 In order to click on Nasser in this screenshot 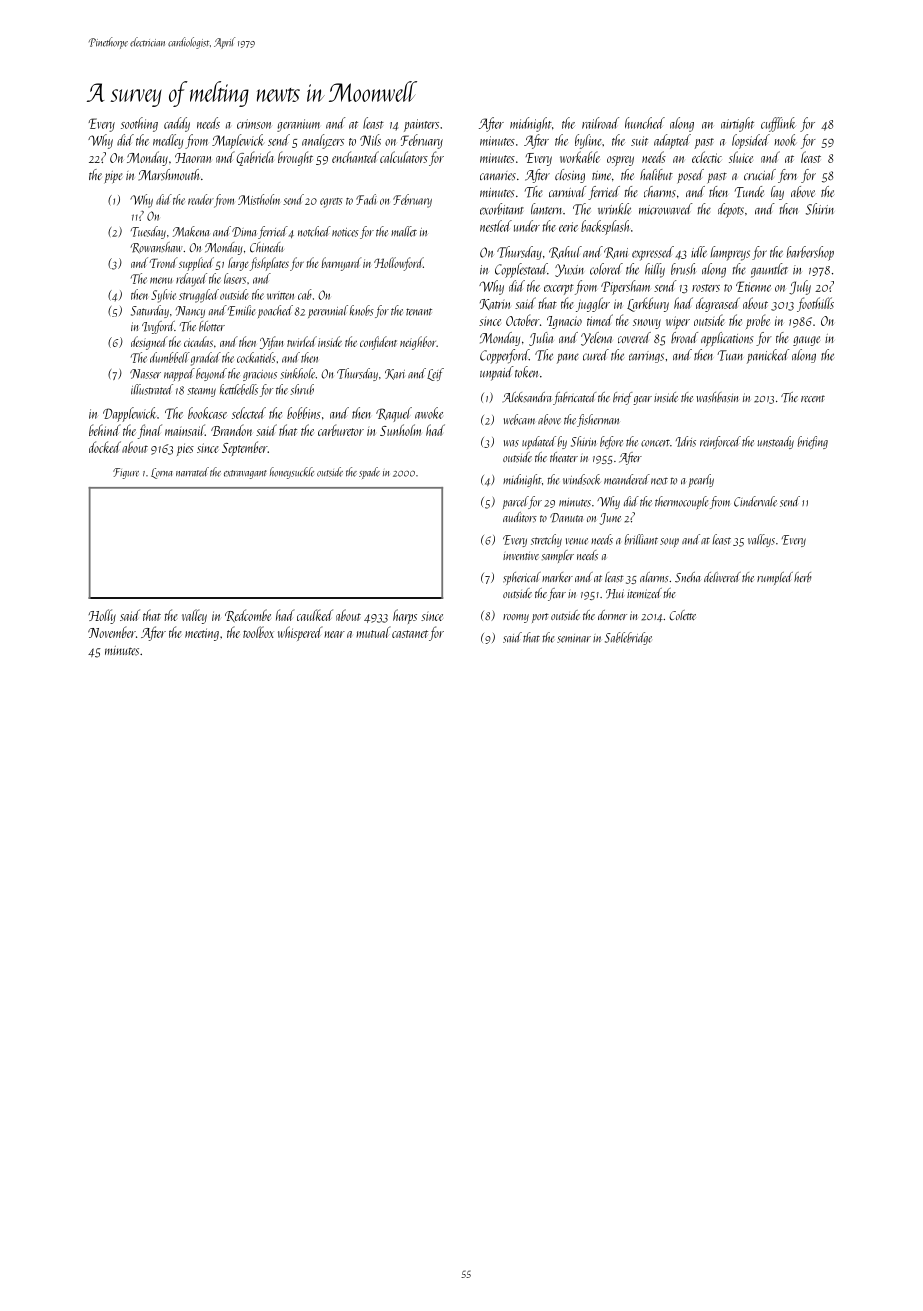, I will do `click(145, 374)`.
